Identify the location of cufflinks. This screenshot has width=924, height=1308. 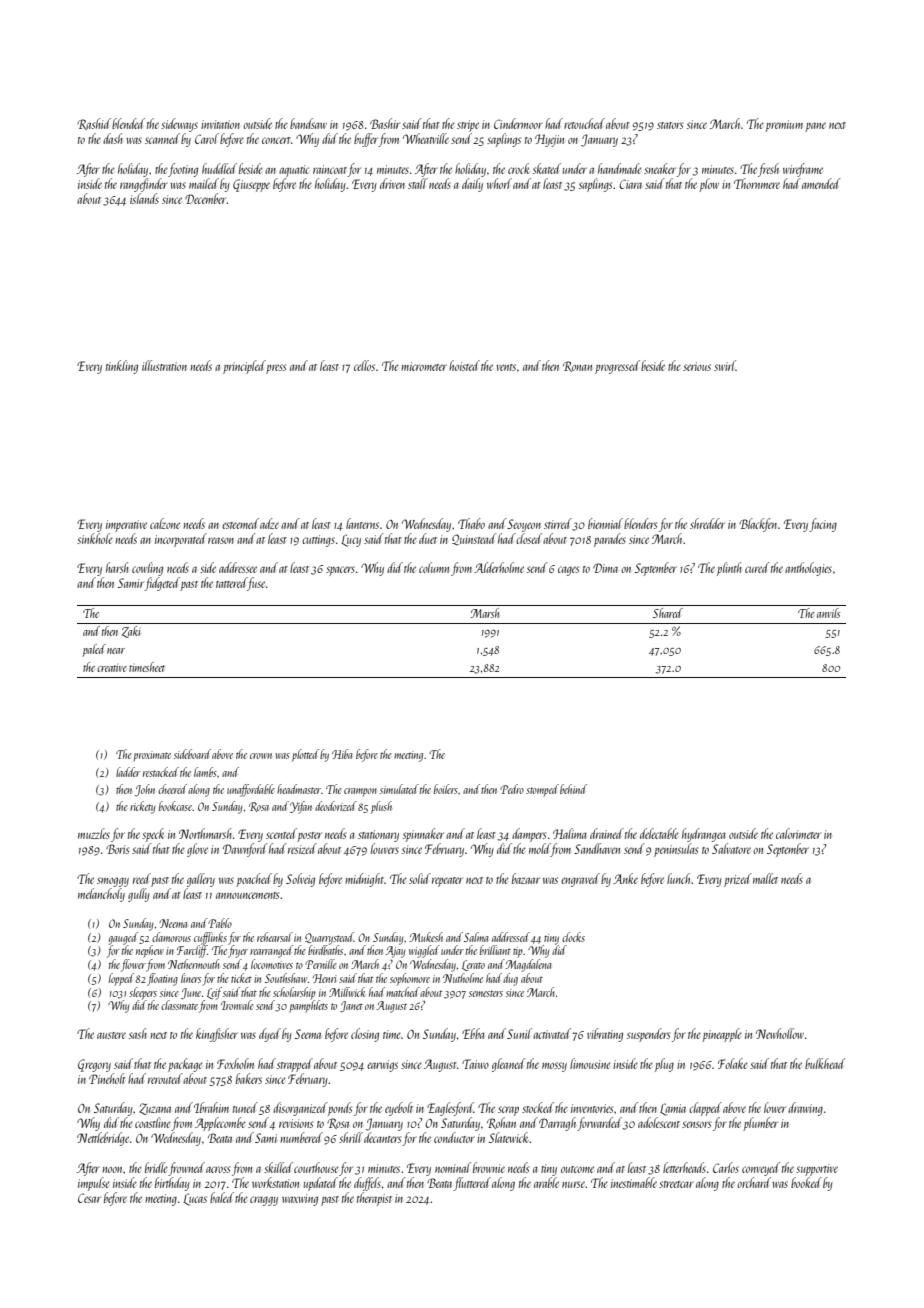
(210, 938).
